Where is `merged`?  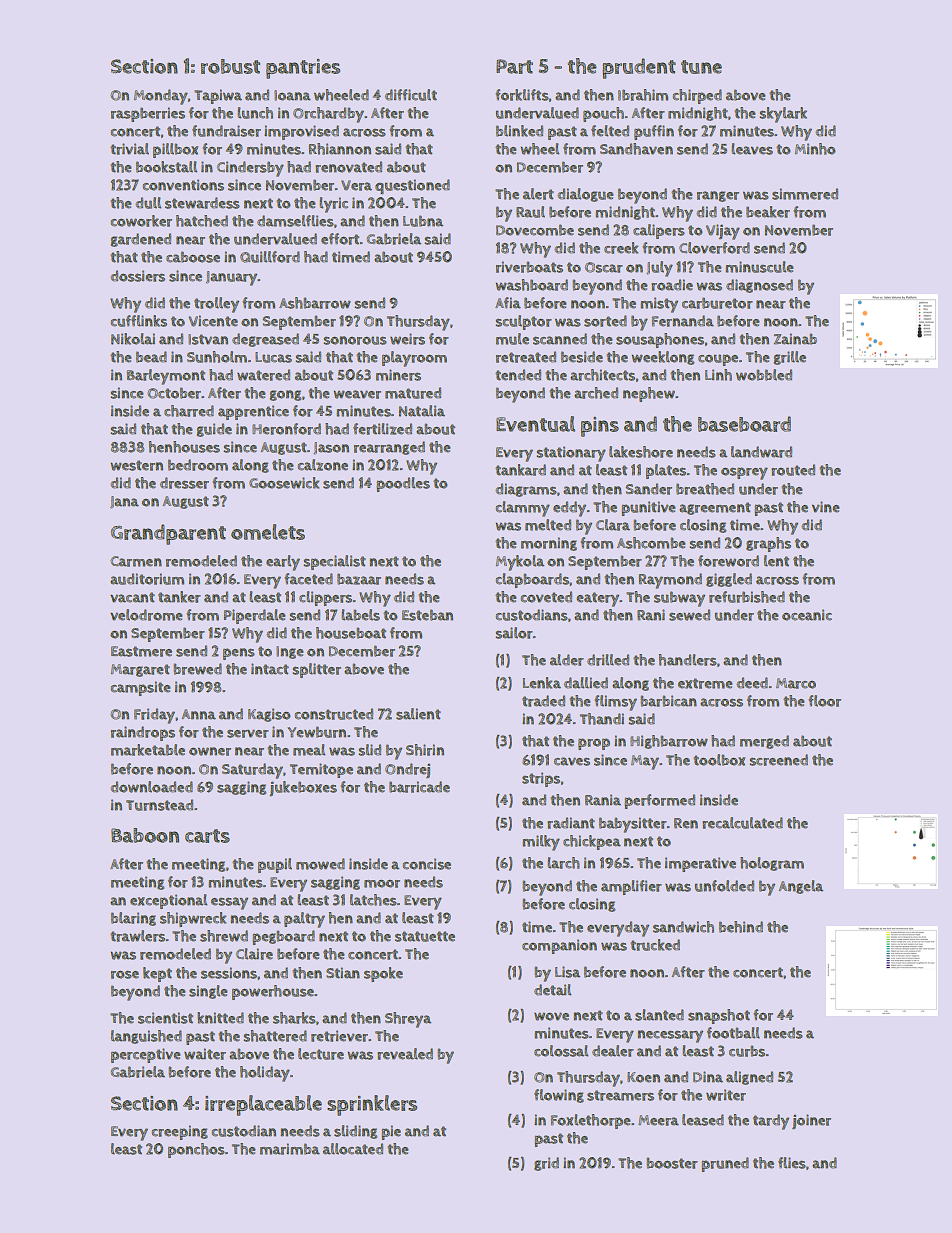 merged is located at coordinates (764, 742).
